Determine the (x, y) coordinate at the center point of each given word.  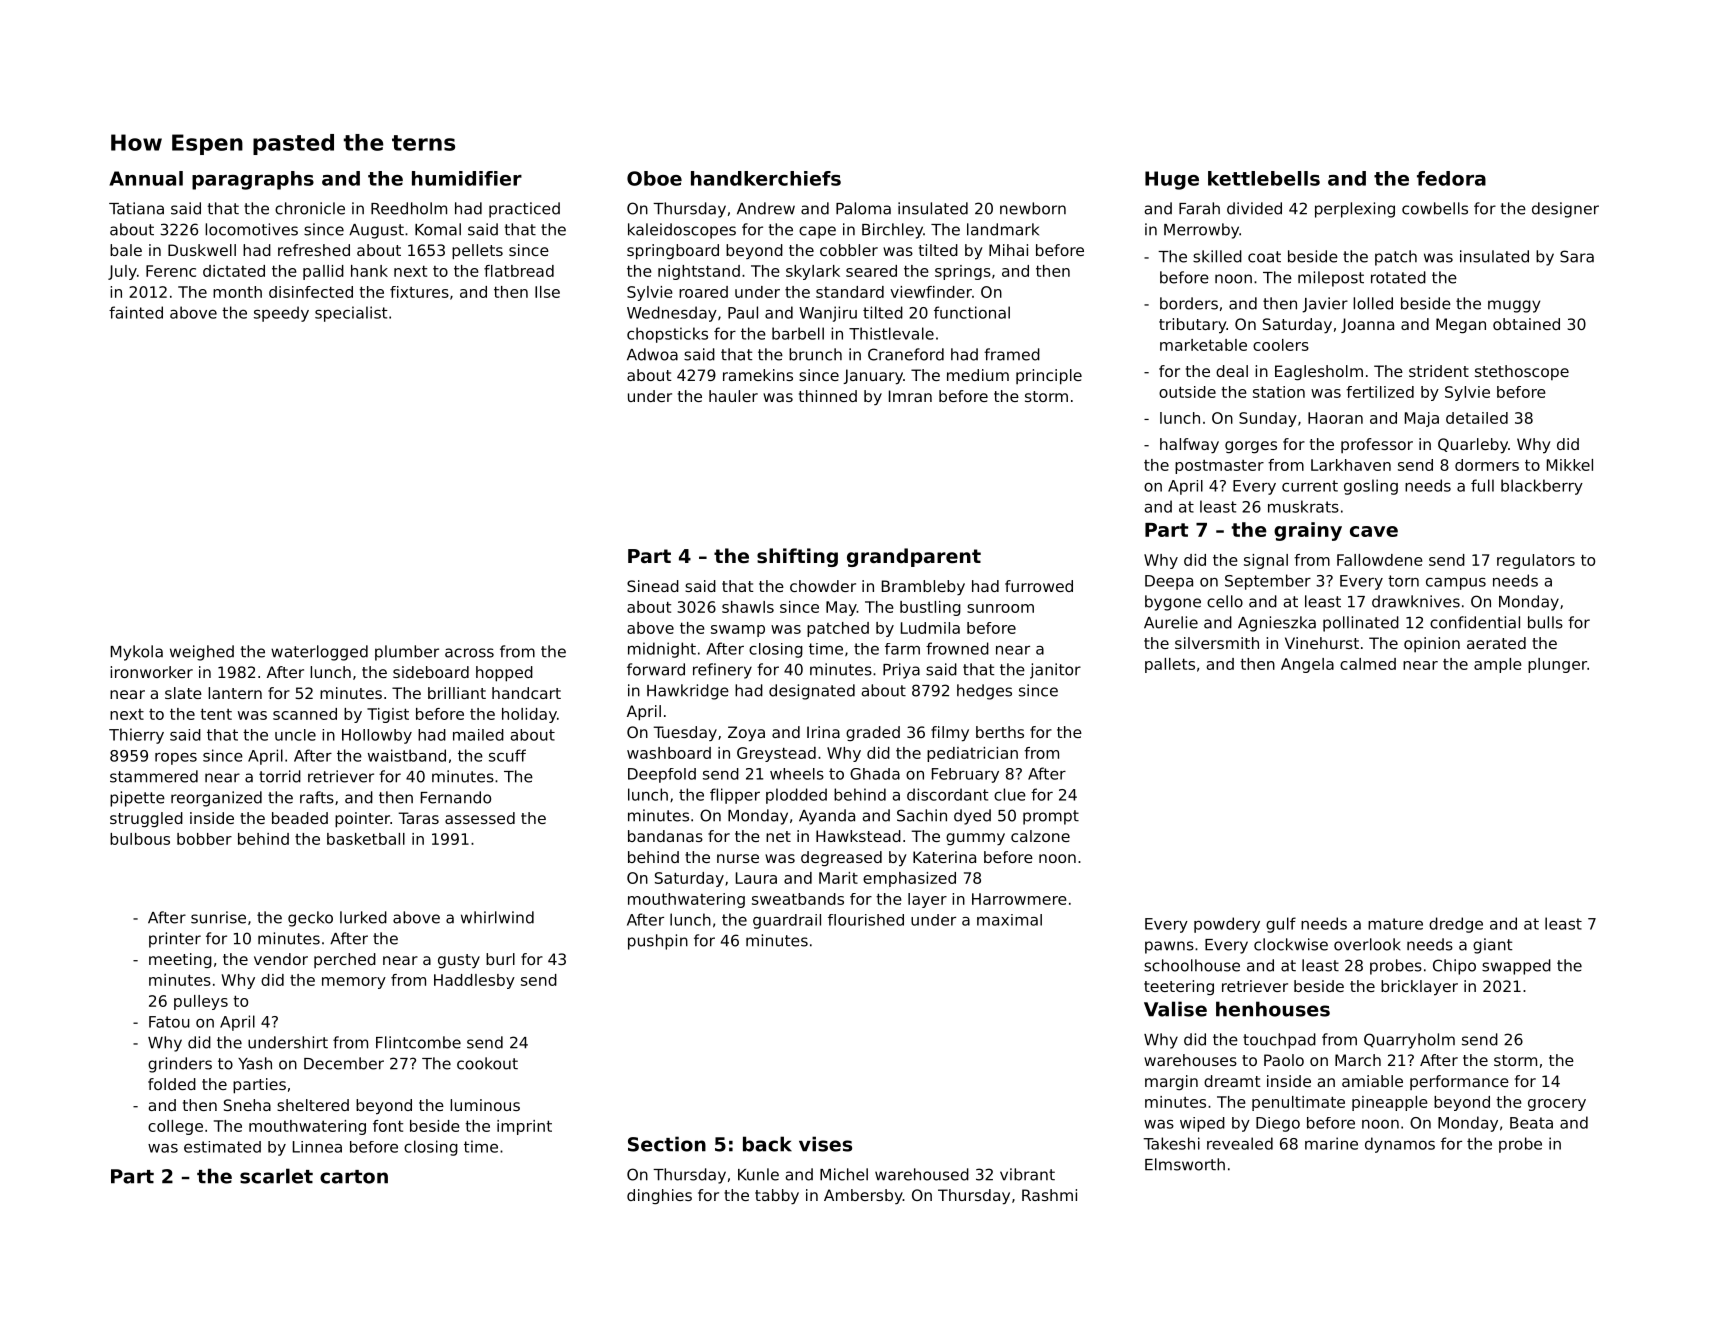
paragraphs (253, 180)
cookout (487, 1063)
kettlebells (1264, 178)
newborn (1033, 208)
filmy (950, 734)
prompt (1051, 817)
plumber (407, 653)
